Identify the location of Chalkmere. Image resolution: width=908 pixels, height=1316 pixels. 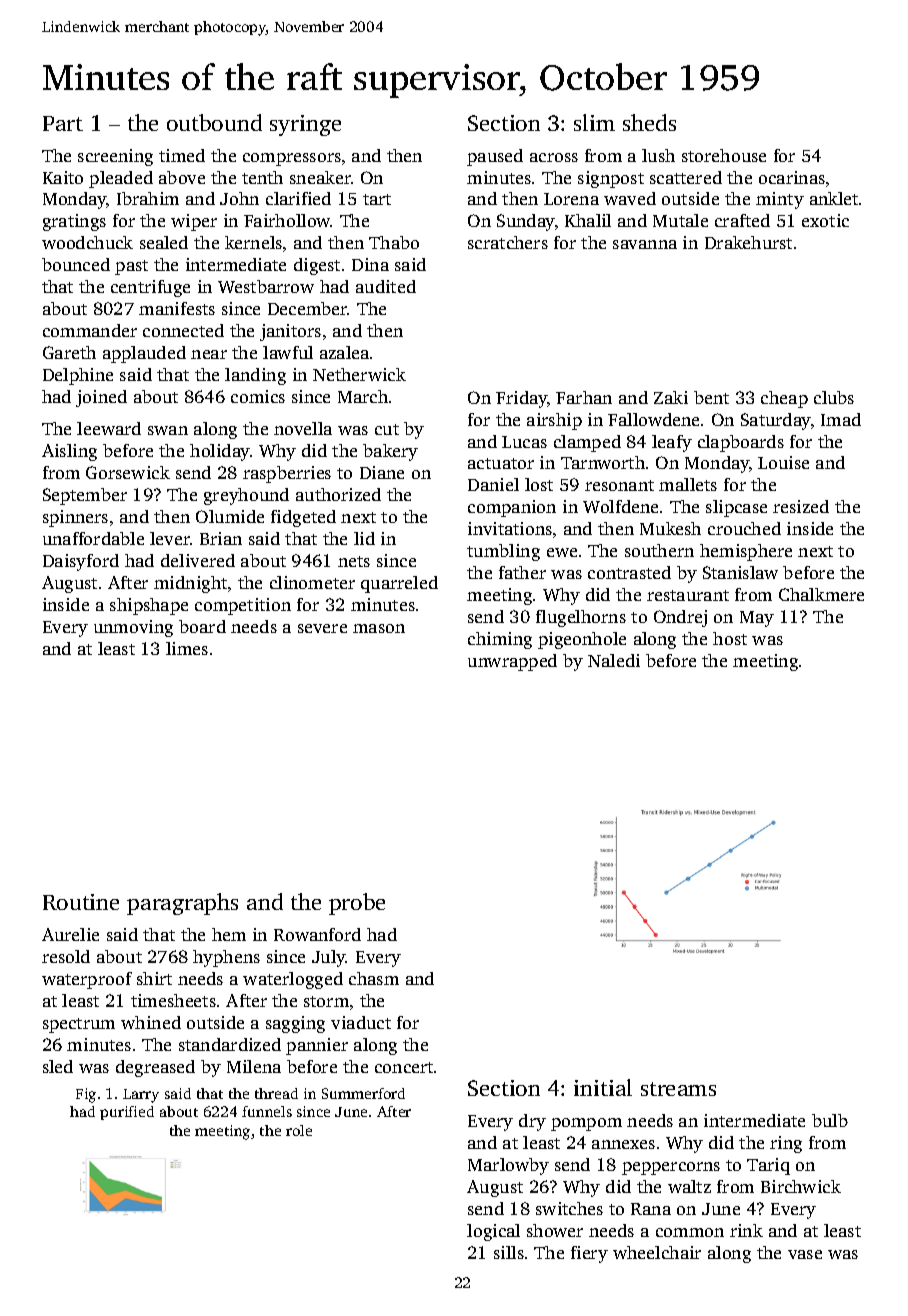
(821, 594).
